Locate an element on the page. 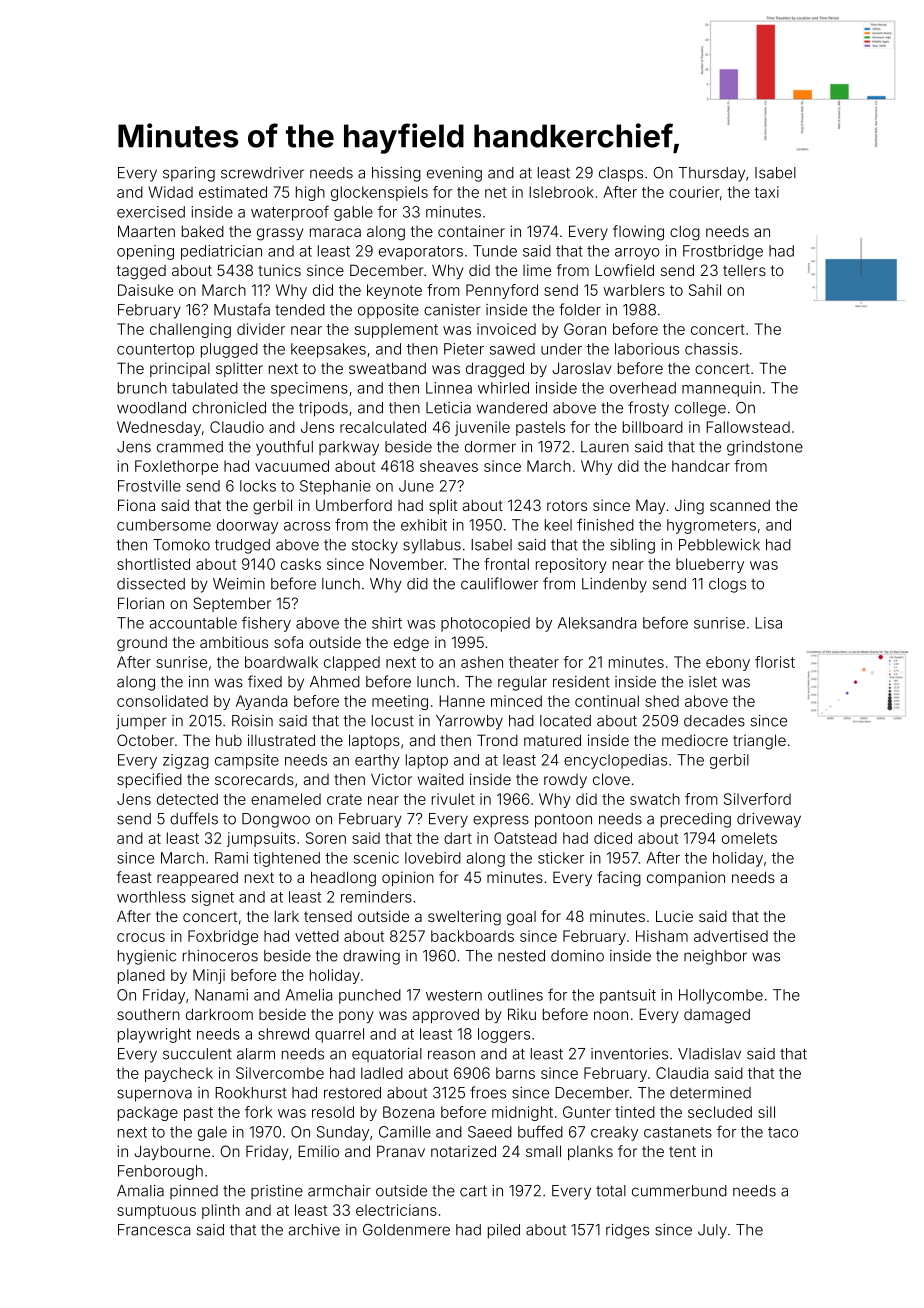  hygienic is located at coordinates (147, 957).
